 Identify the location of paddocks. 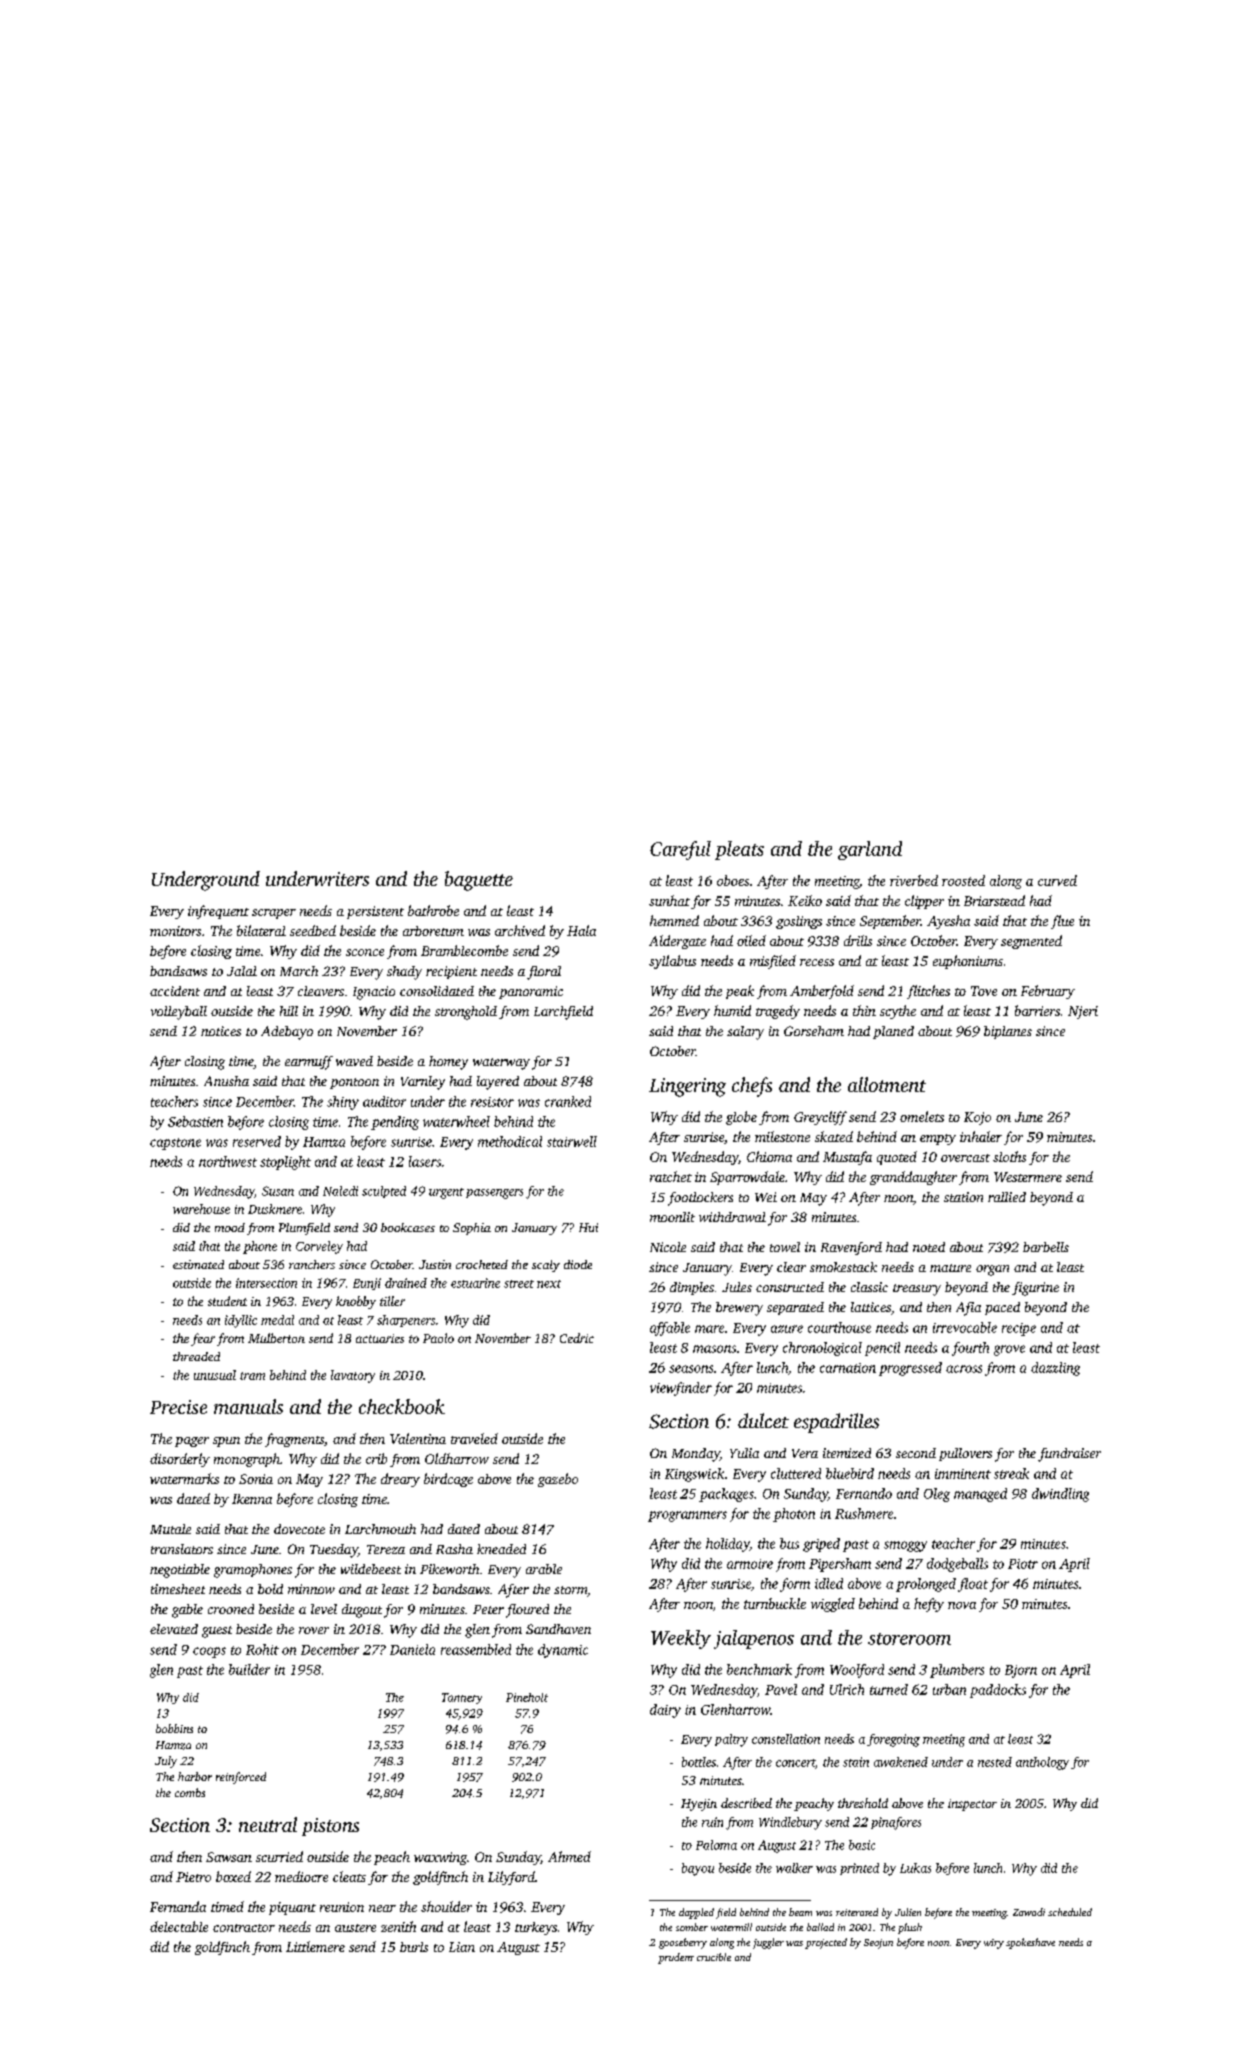
(998, 1691).
